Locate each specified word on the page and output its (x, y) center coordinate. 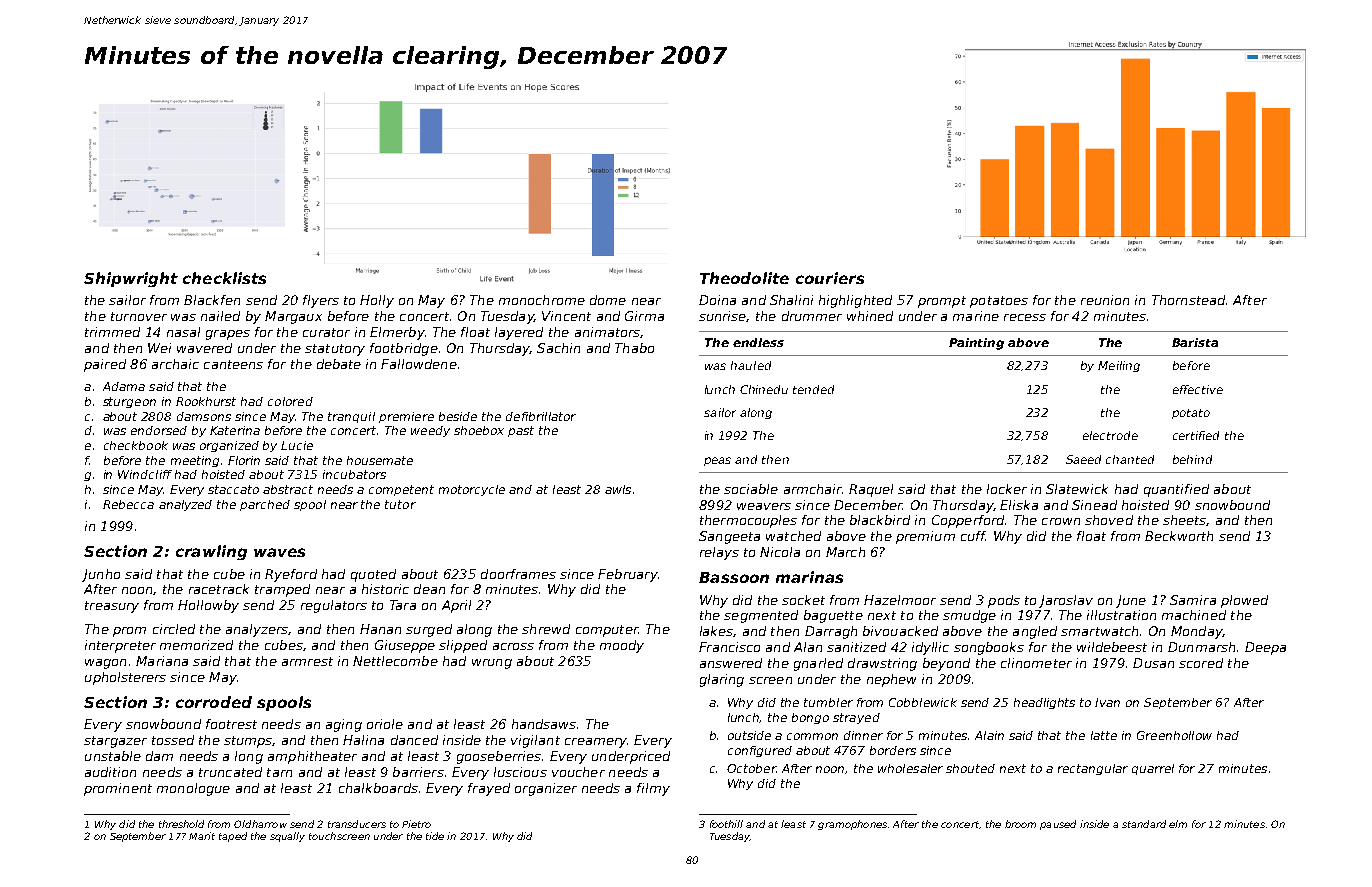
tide (435, 836)
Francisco (729, 647)
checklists (224, 278)
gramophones (852, 825)
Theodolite (744, 278)
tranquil (351, 417)
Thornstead (1188, 300)
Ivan (1107, 702)
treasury (112, 607)
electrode (1110, 435)
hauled (751, 365)
